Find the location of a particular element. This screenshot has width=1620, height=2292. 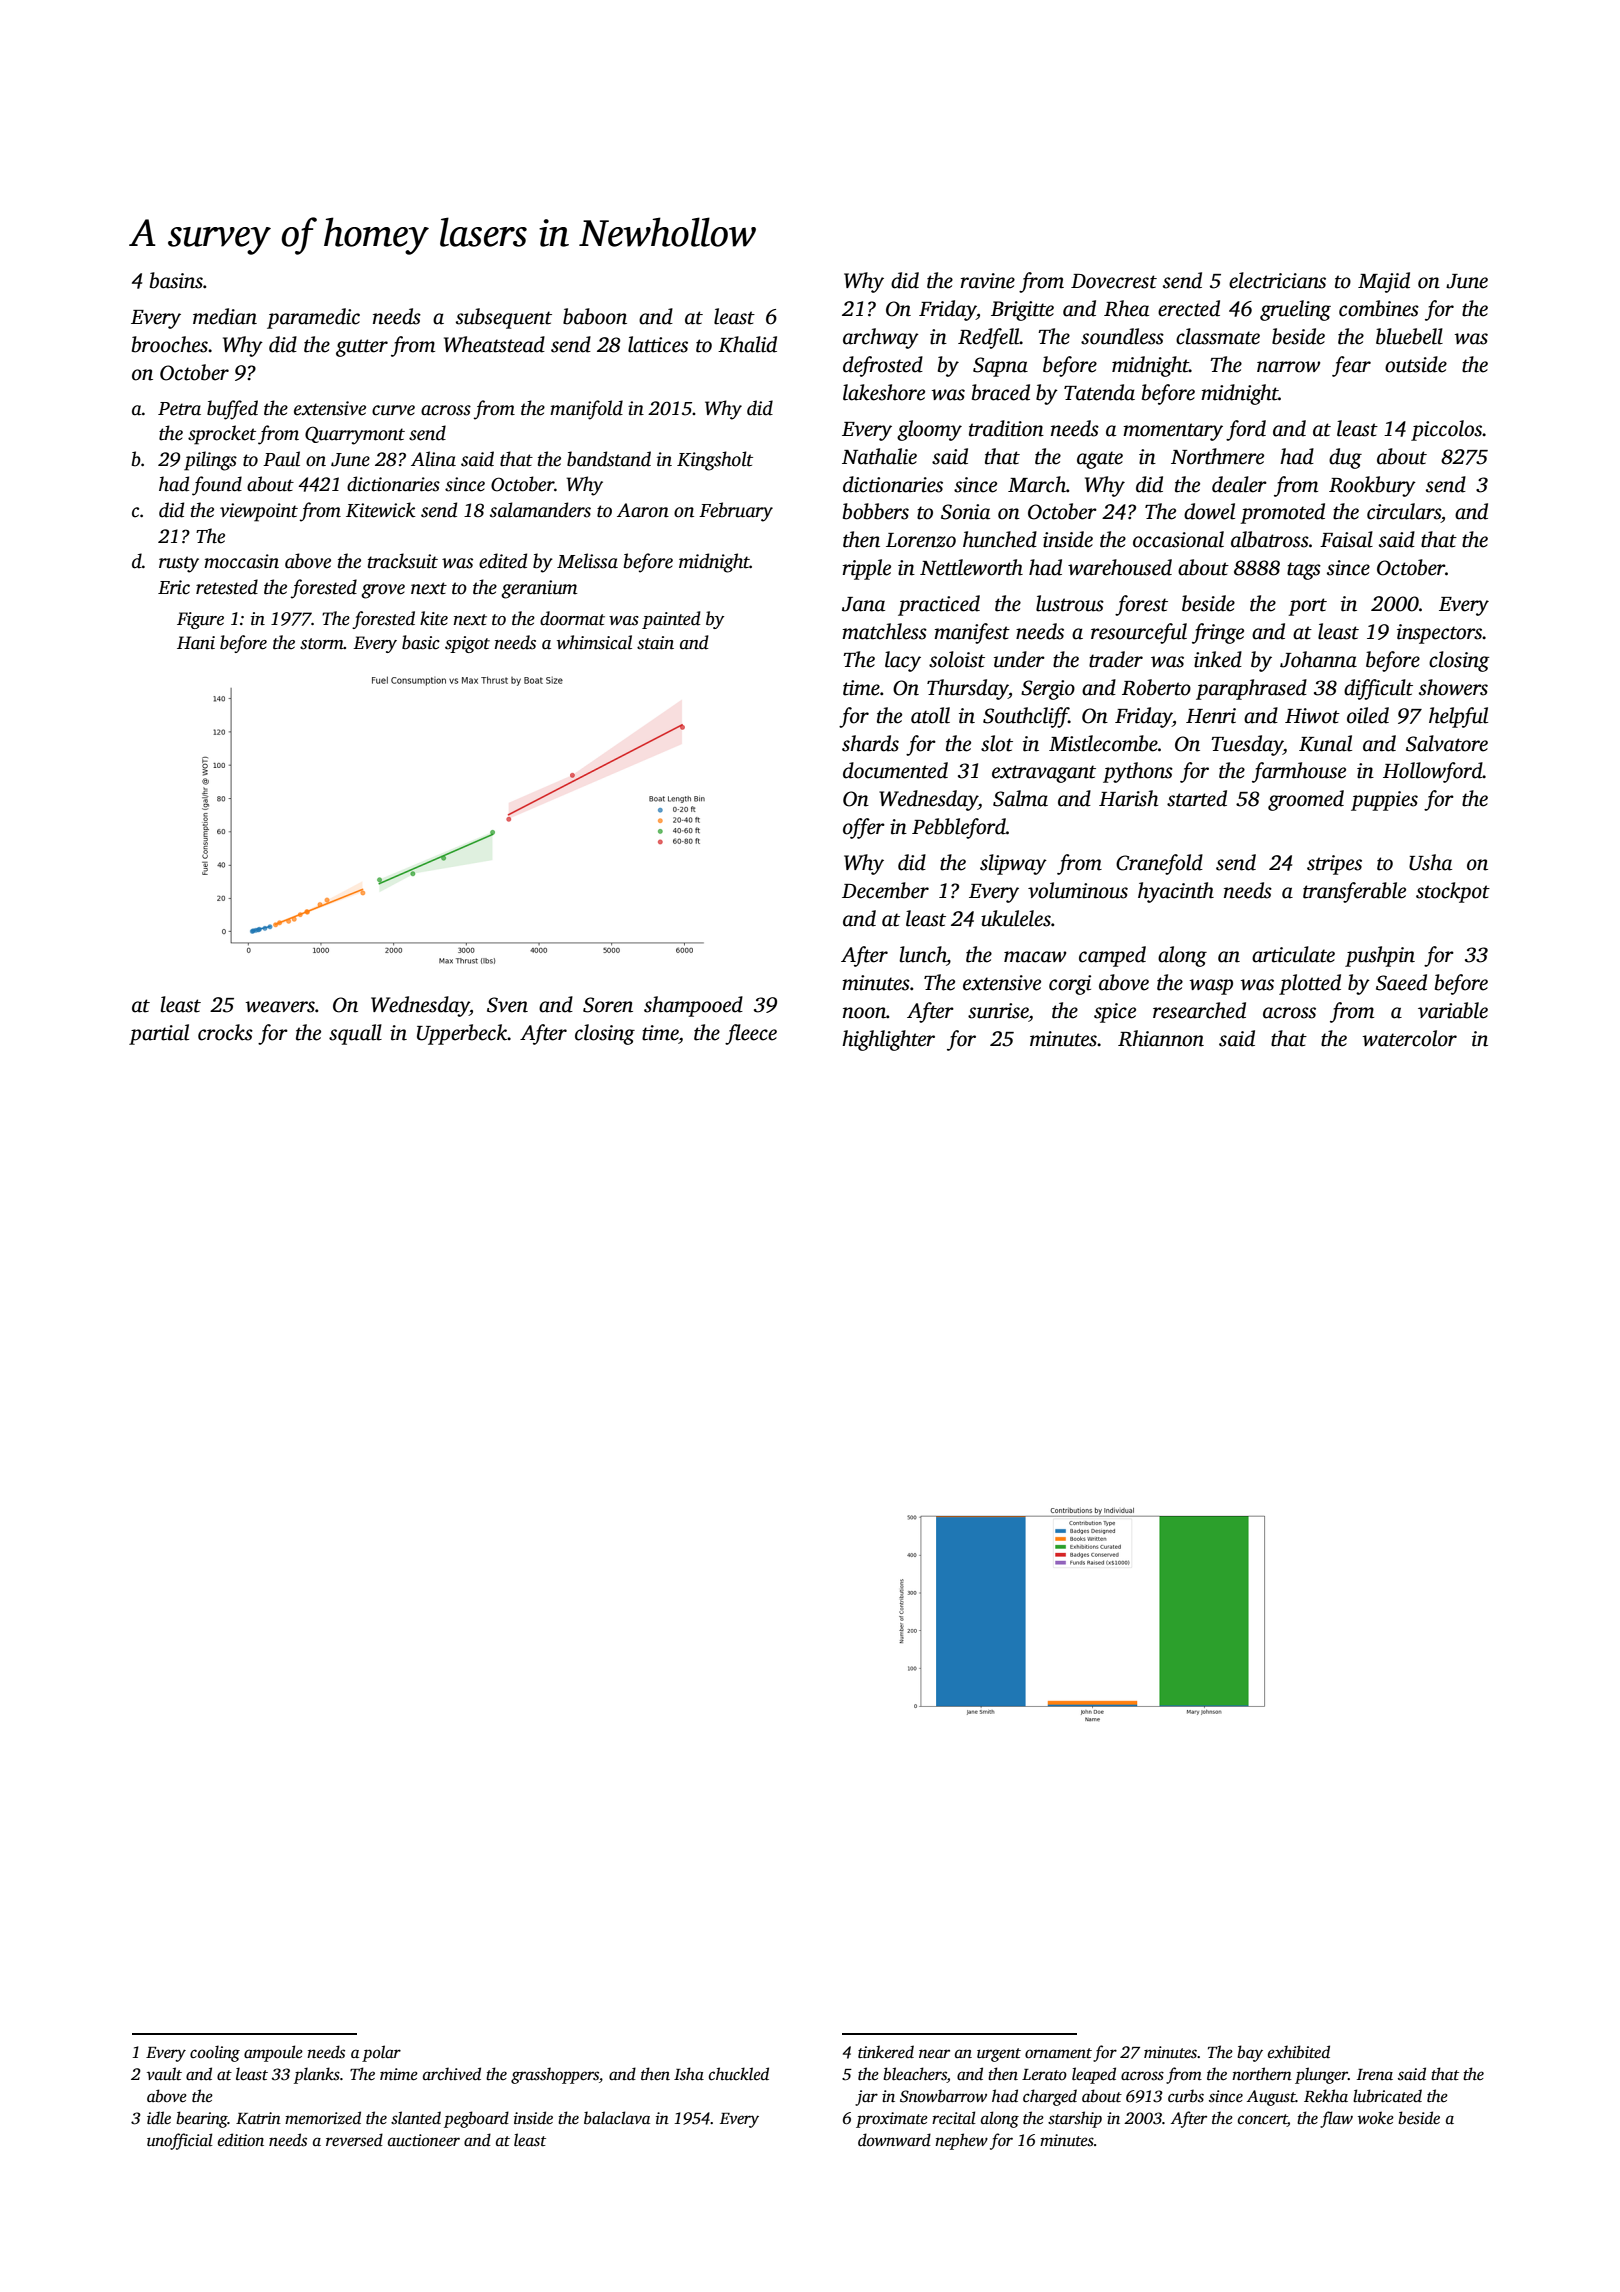

variable is located at coordinates (1453, 1010).
